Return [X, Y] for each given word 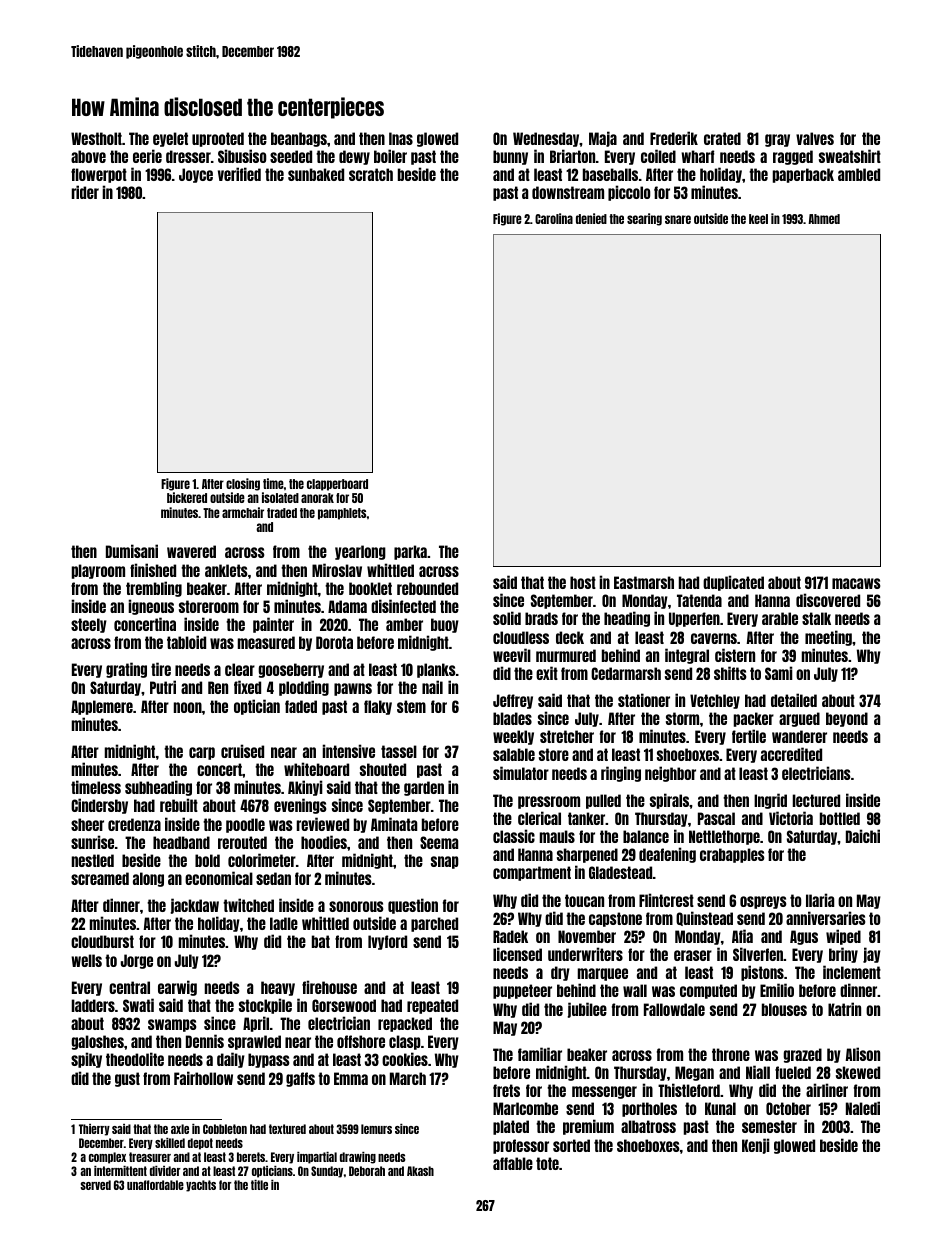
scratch [371, 174]
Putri [163, 687]
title [259, 1185]
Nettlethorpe [724, 837]
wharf [697, 156]
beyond [847, 719]
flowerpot [99, 175]
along [148, 879]
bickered [187, 497]
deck [570, 637]
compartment [532, 873]
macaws [856, 583]
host [583, 582]
